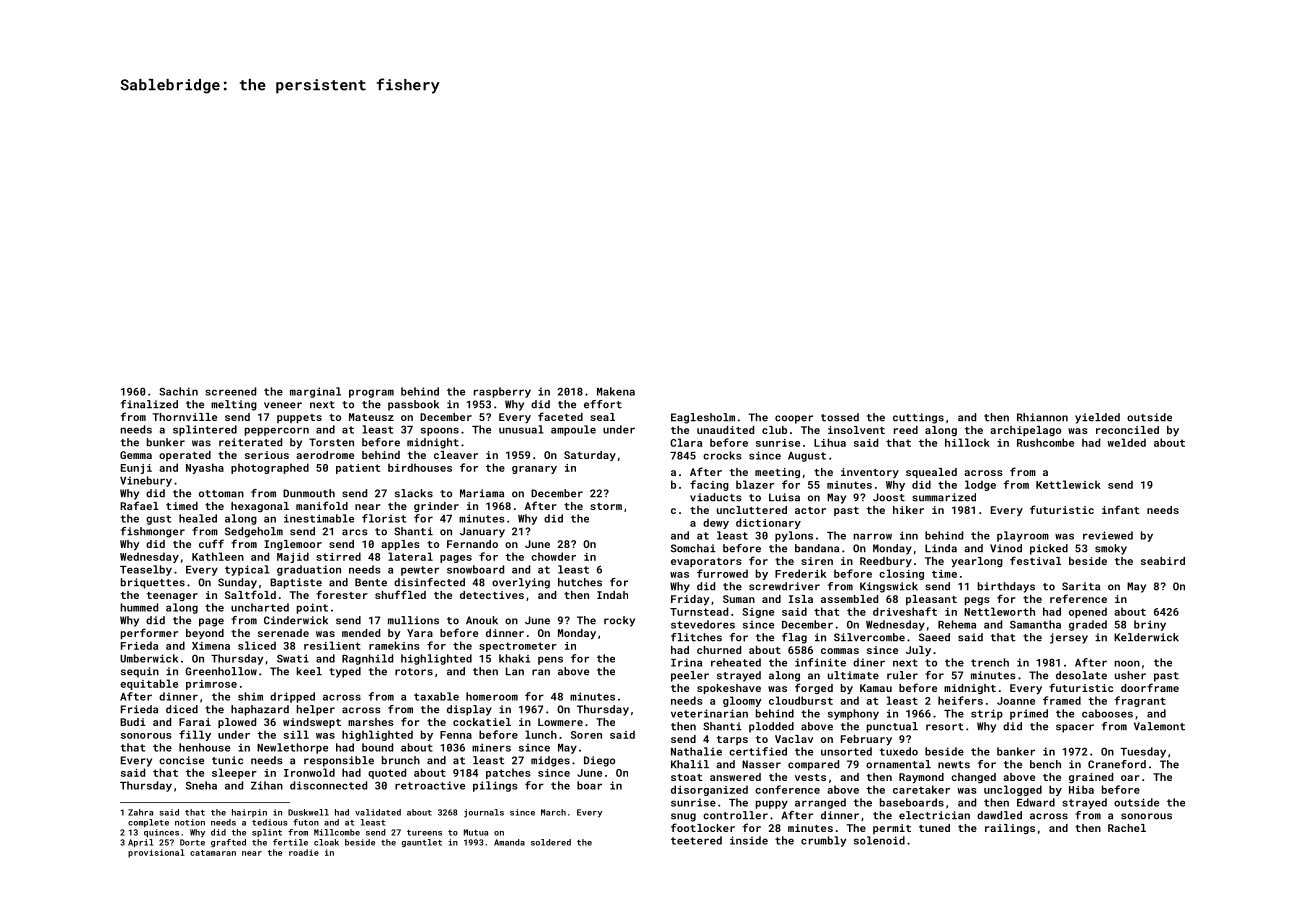 The height and width of the document is (924, 1308). Describe the element at coordinates (1126, 442) in the document. I see `welded` at that location.
